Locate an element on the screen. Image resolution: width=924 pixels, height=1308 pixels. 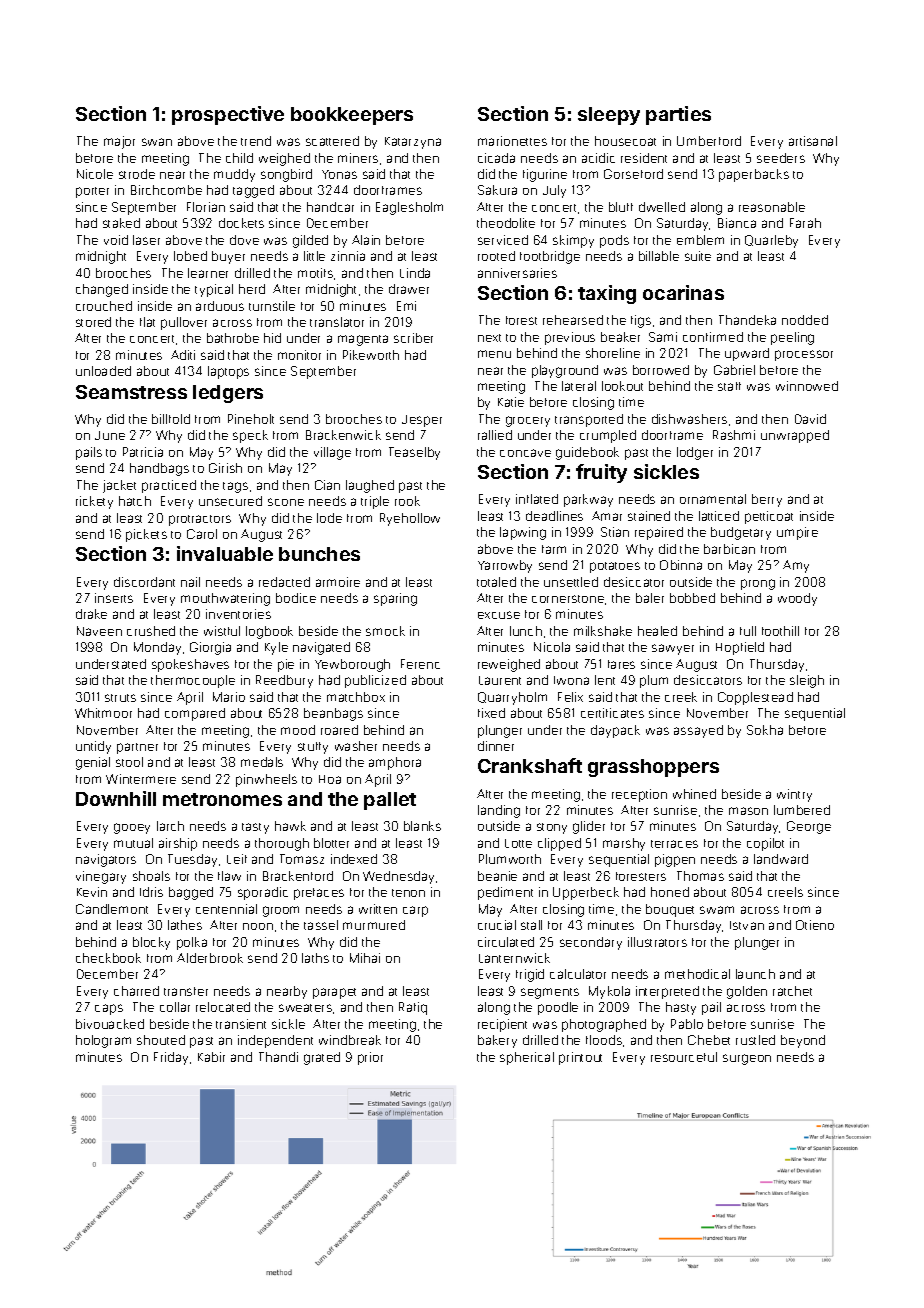
sleigh is located at coordinates (807, 681).
